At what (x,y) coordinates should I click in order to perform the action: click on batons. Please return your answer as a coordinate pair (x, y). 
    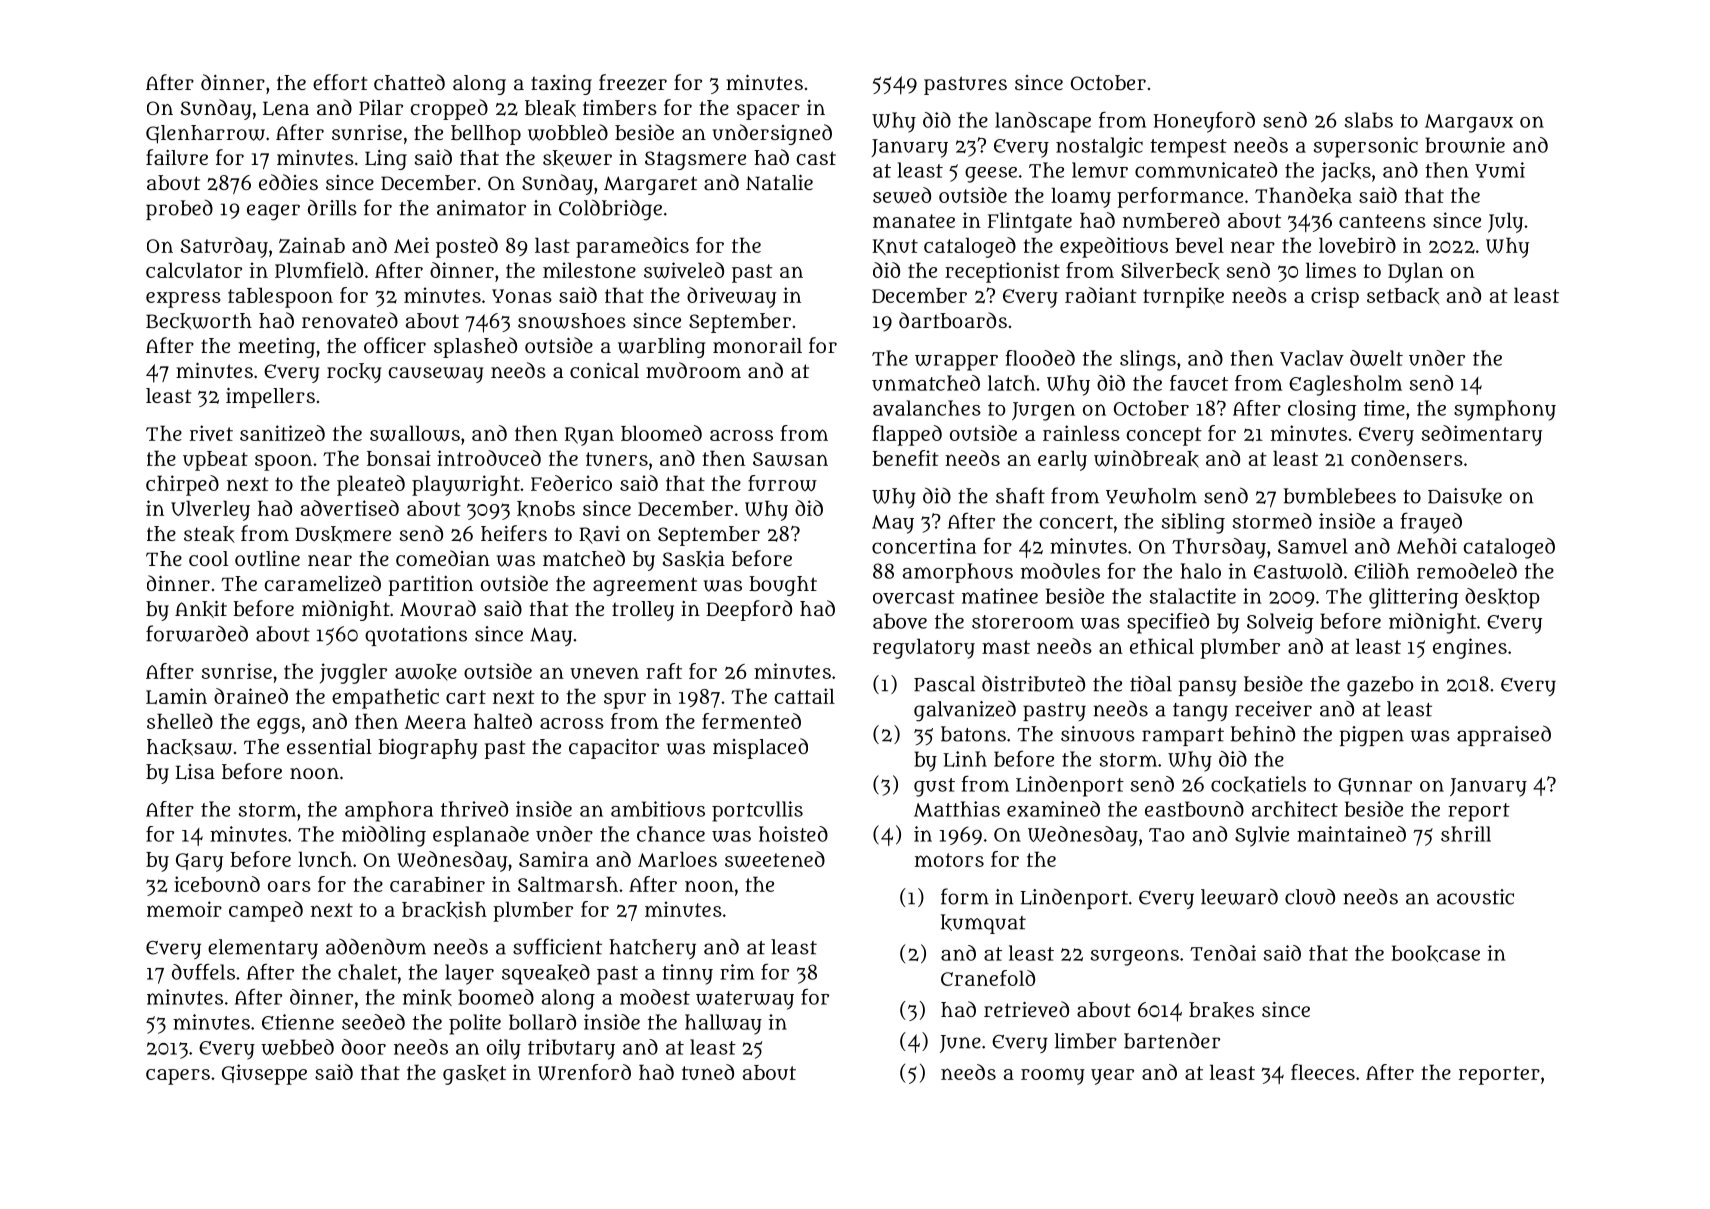
    Looking at the image, I should click on (973, 734).
